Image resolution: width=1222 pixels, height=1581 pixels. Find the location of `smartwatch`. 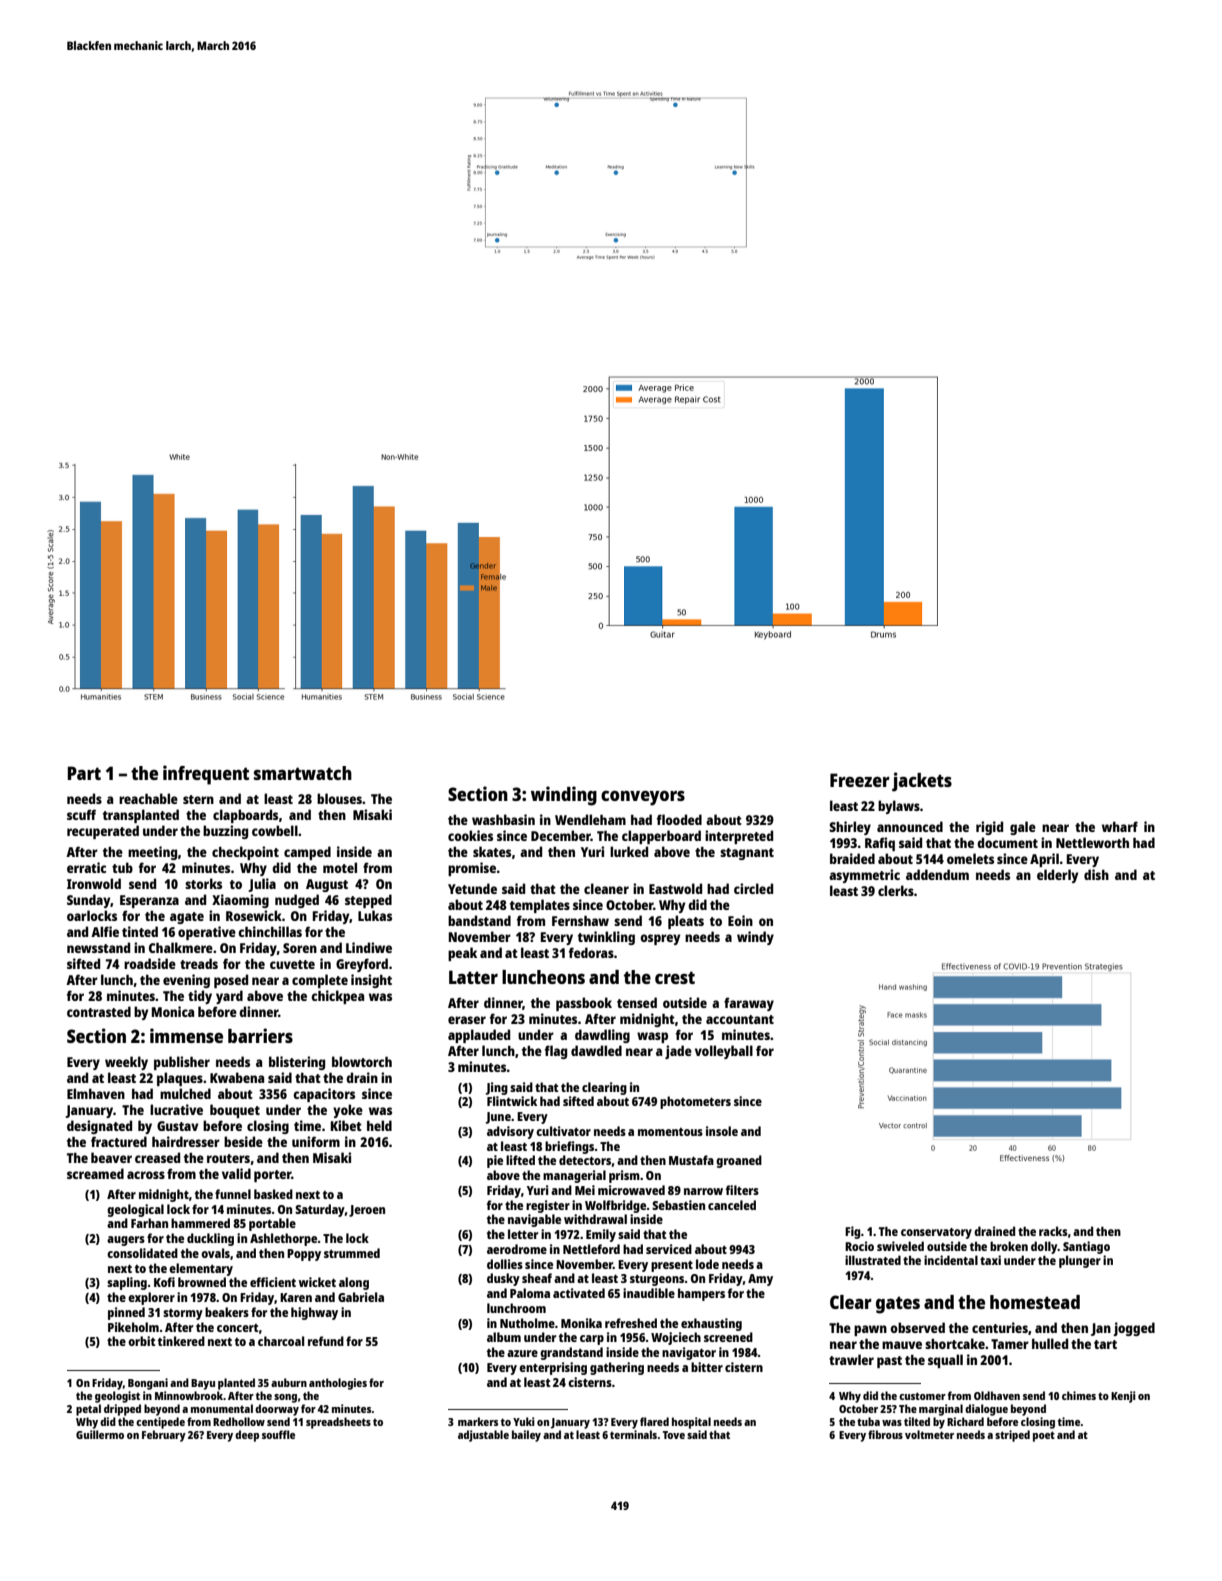

smartwatch is located at coordinates (303, 773).
